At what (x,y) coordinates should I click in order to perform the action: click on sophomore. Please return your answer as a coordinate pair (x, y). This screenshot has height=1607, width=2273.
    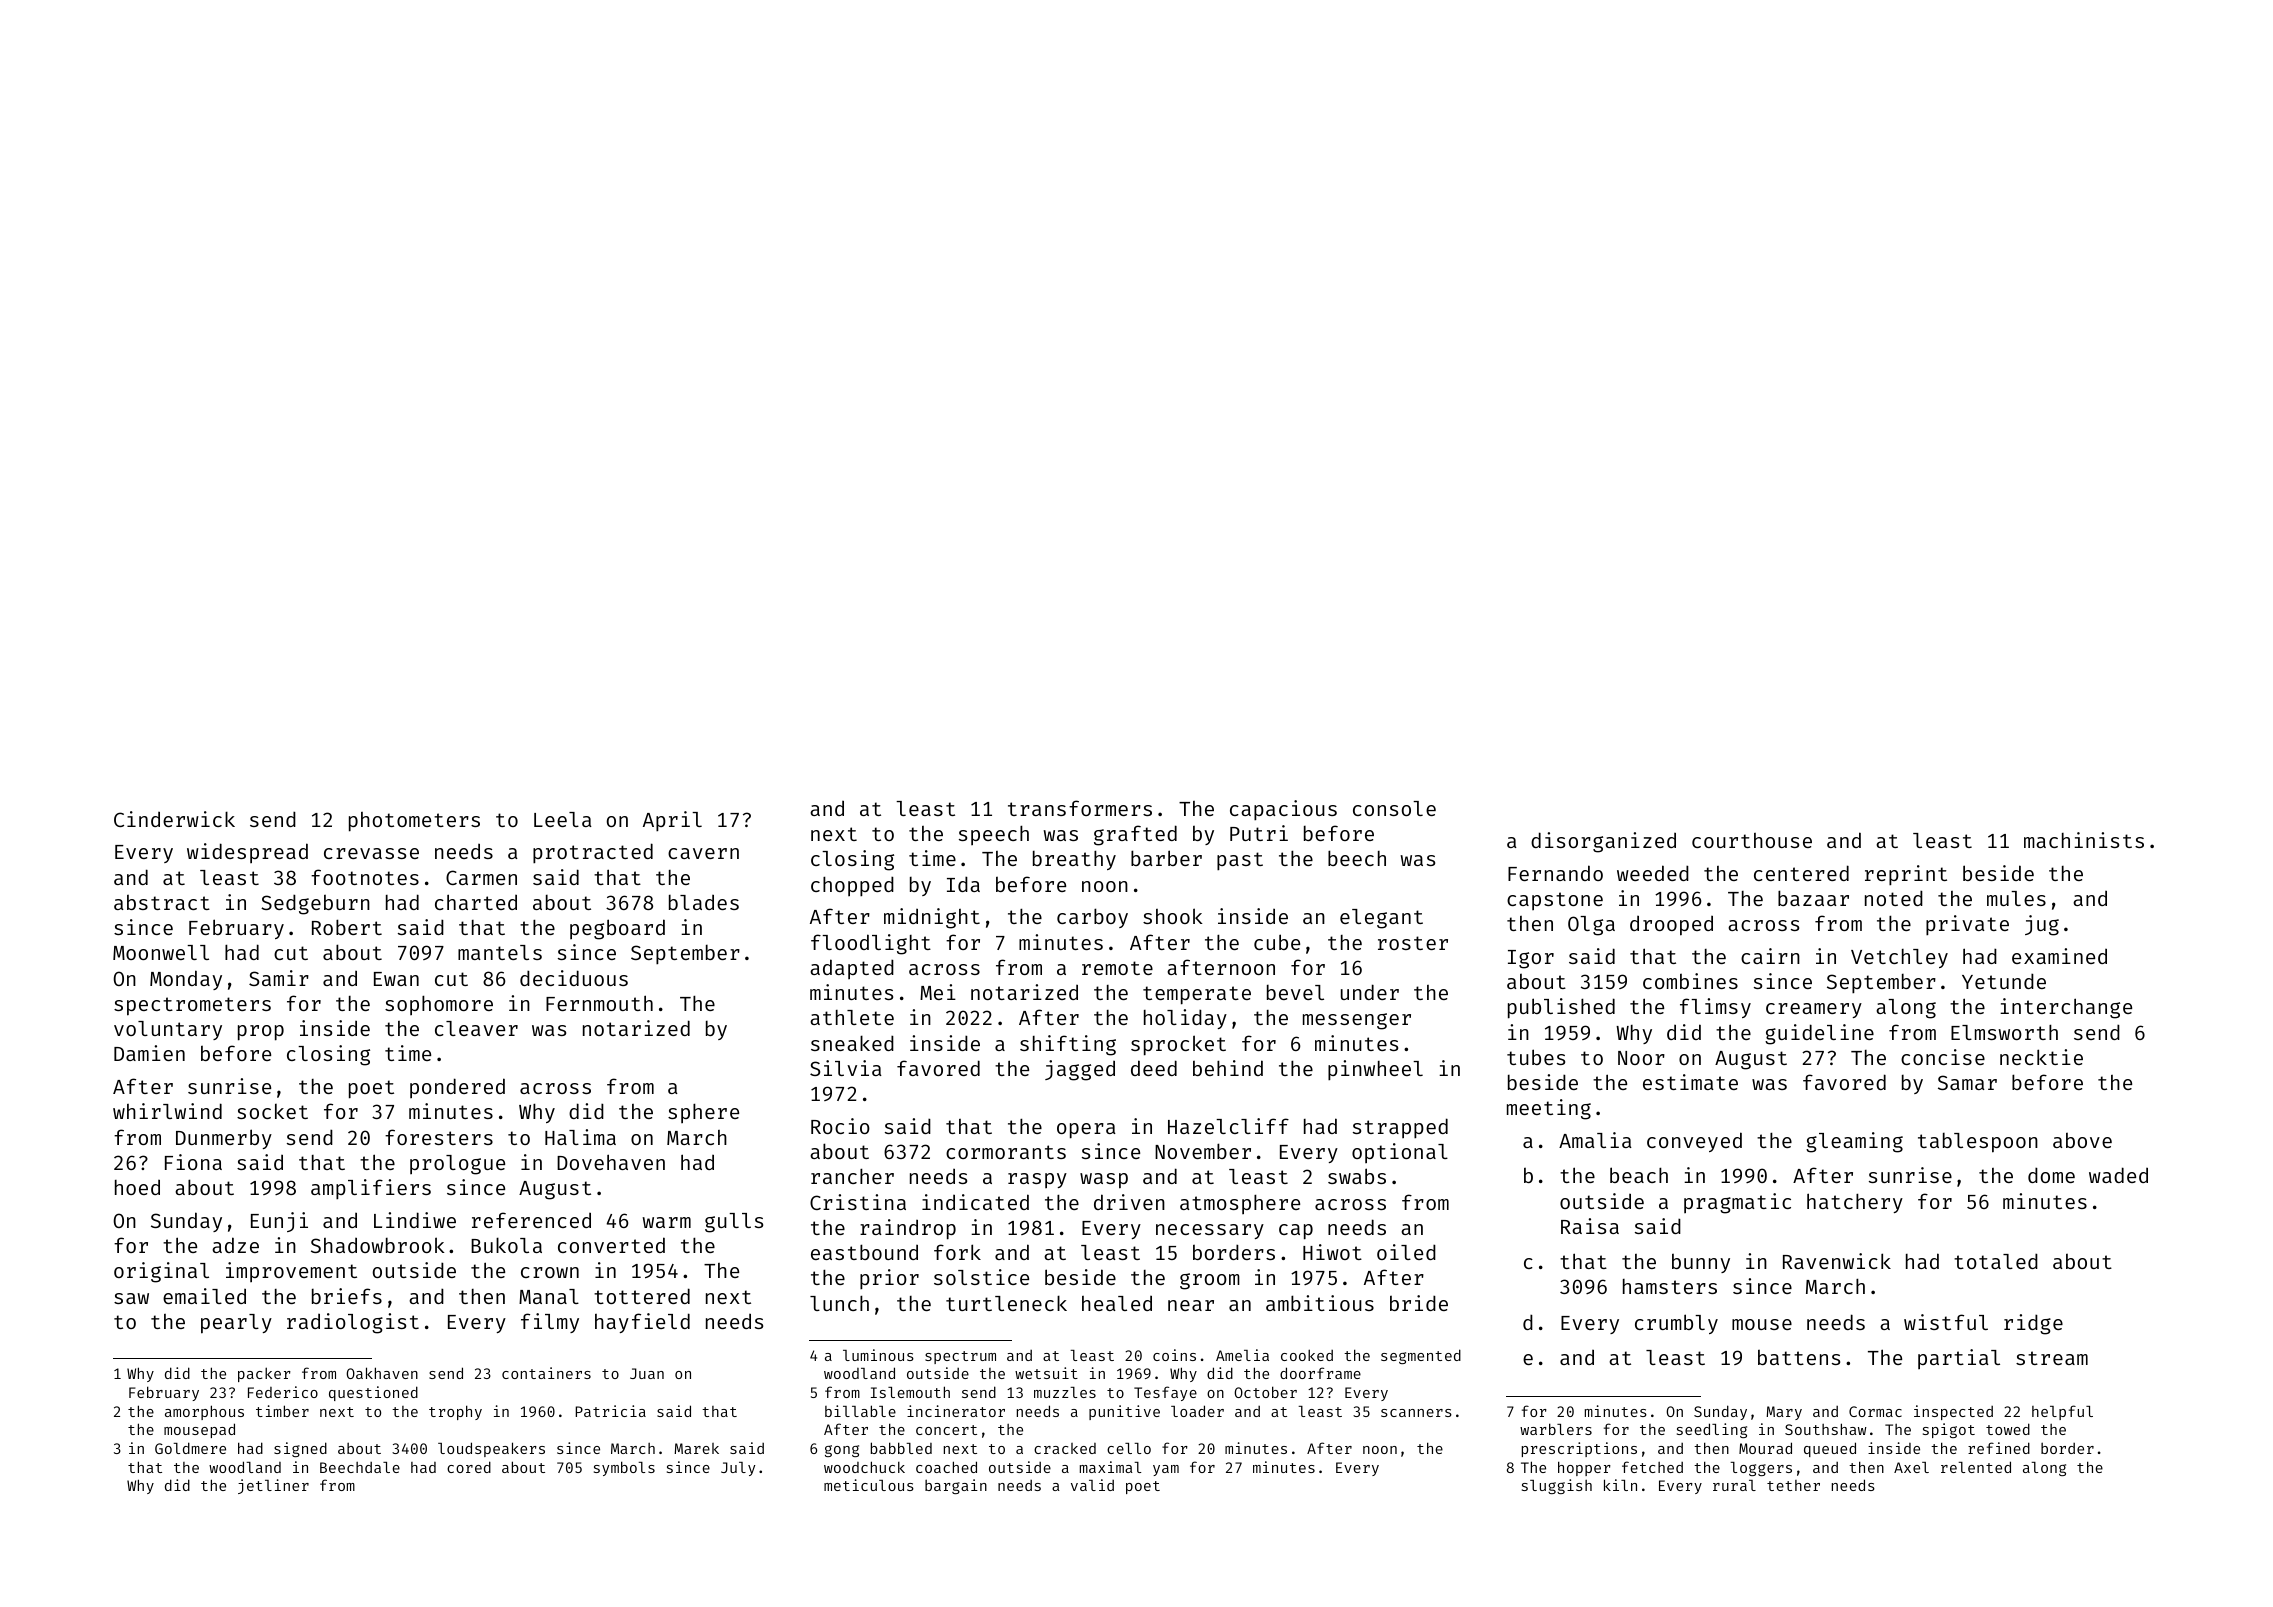
    Looking at the image, I should click on (439, 1005).
